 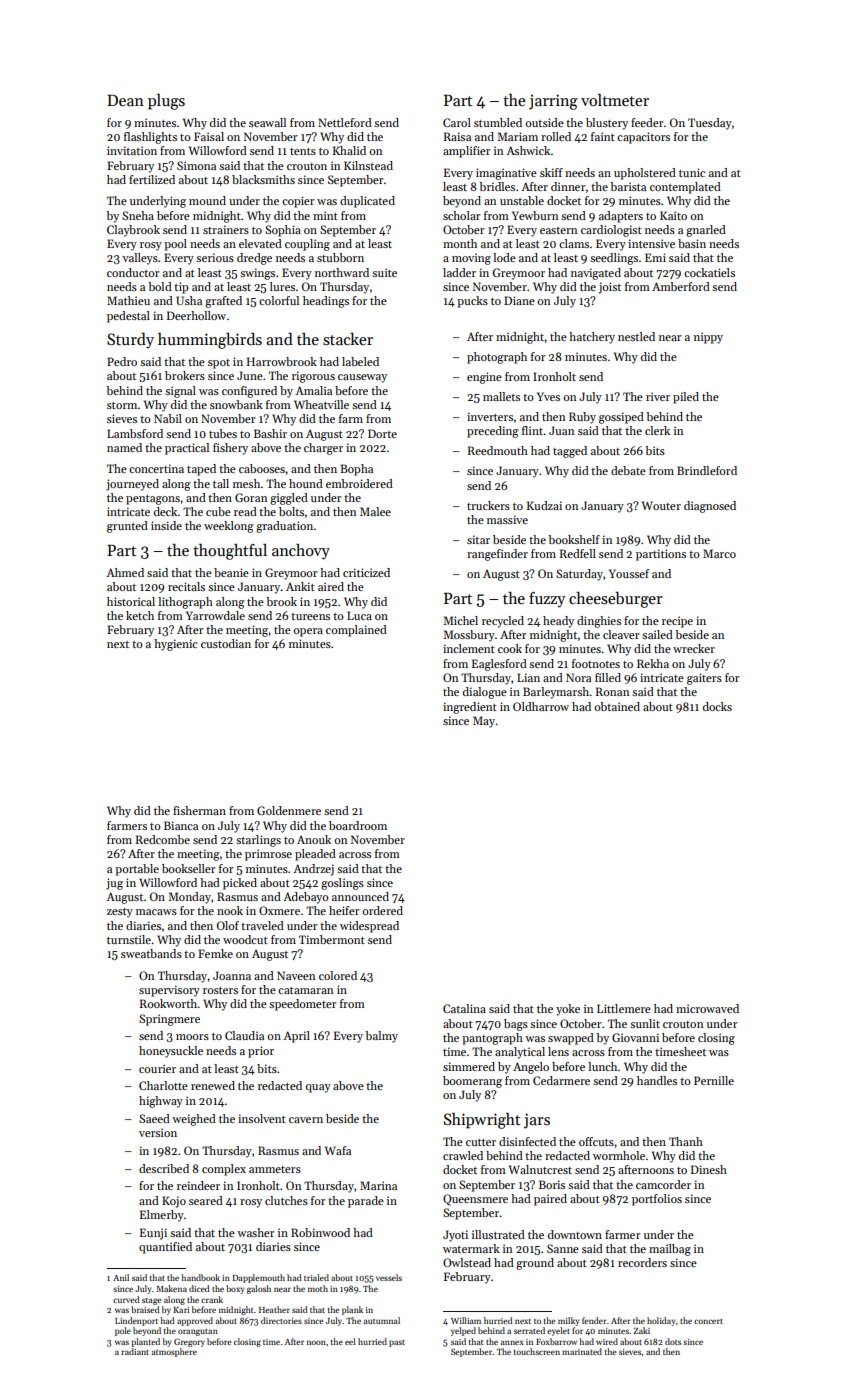 What do you see at coordinates (338, 975) in the screenshot?
I see `colored` at bounding box center [338, 975].
